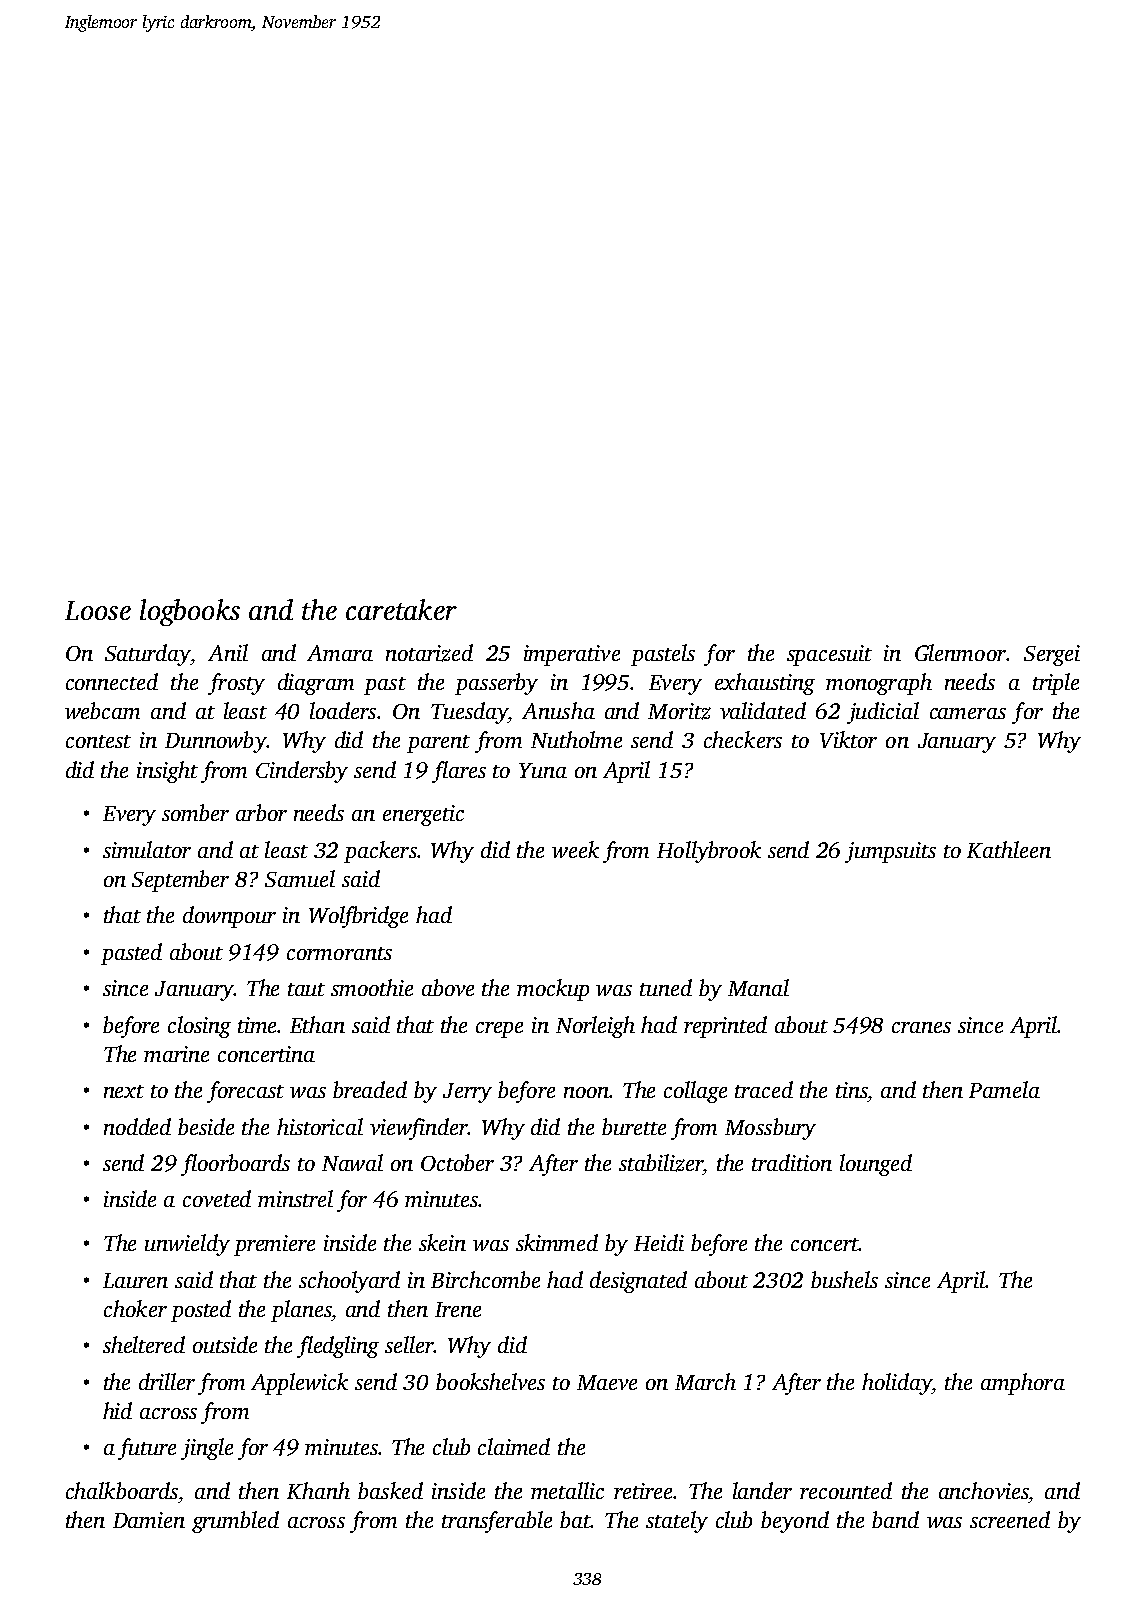 The height and width of the image is (1619, 1145). What do you see at coordinates (575, 849) in the image?
I see `week` at bounding box center [575, 849].
